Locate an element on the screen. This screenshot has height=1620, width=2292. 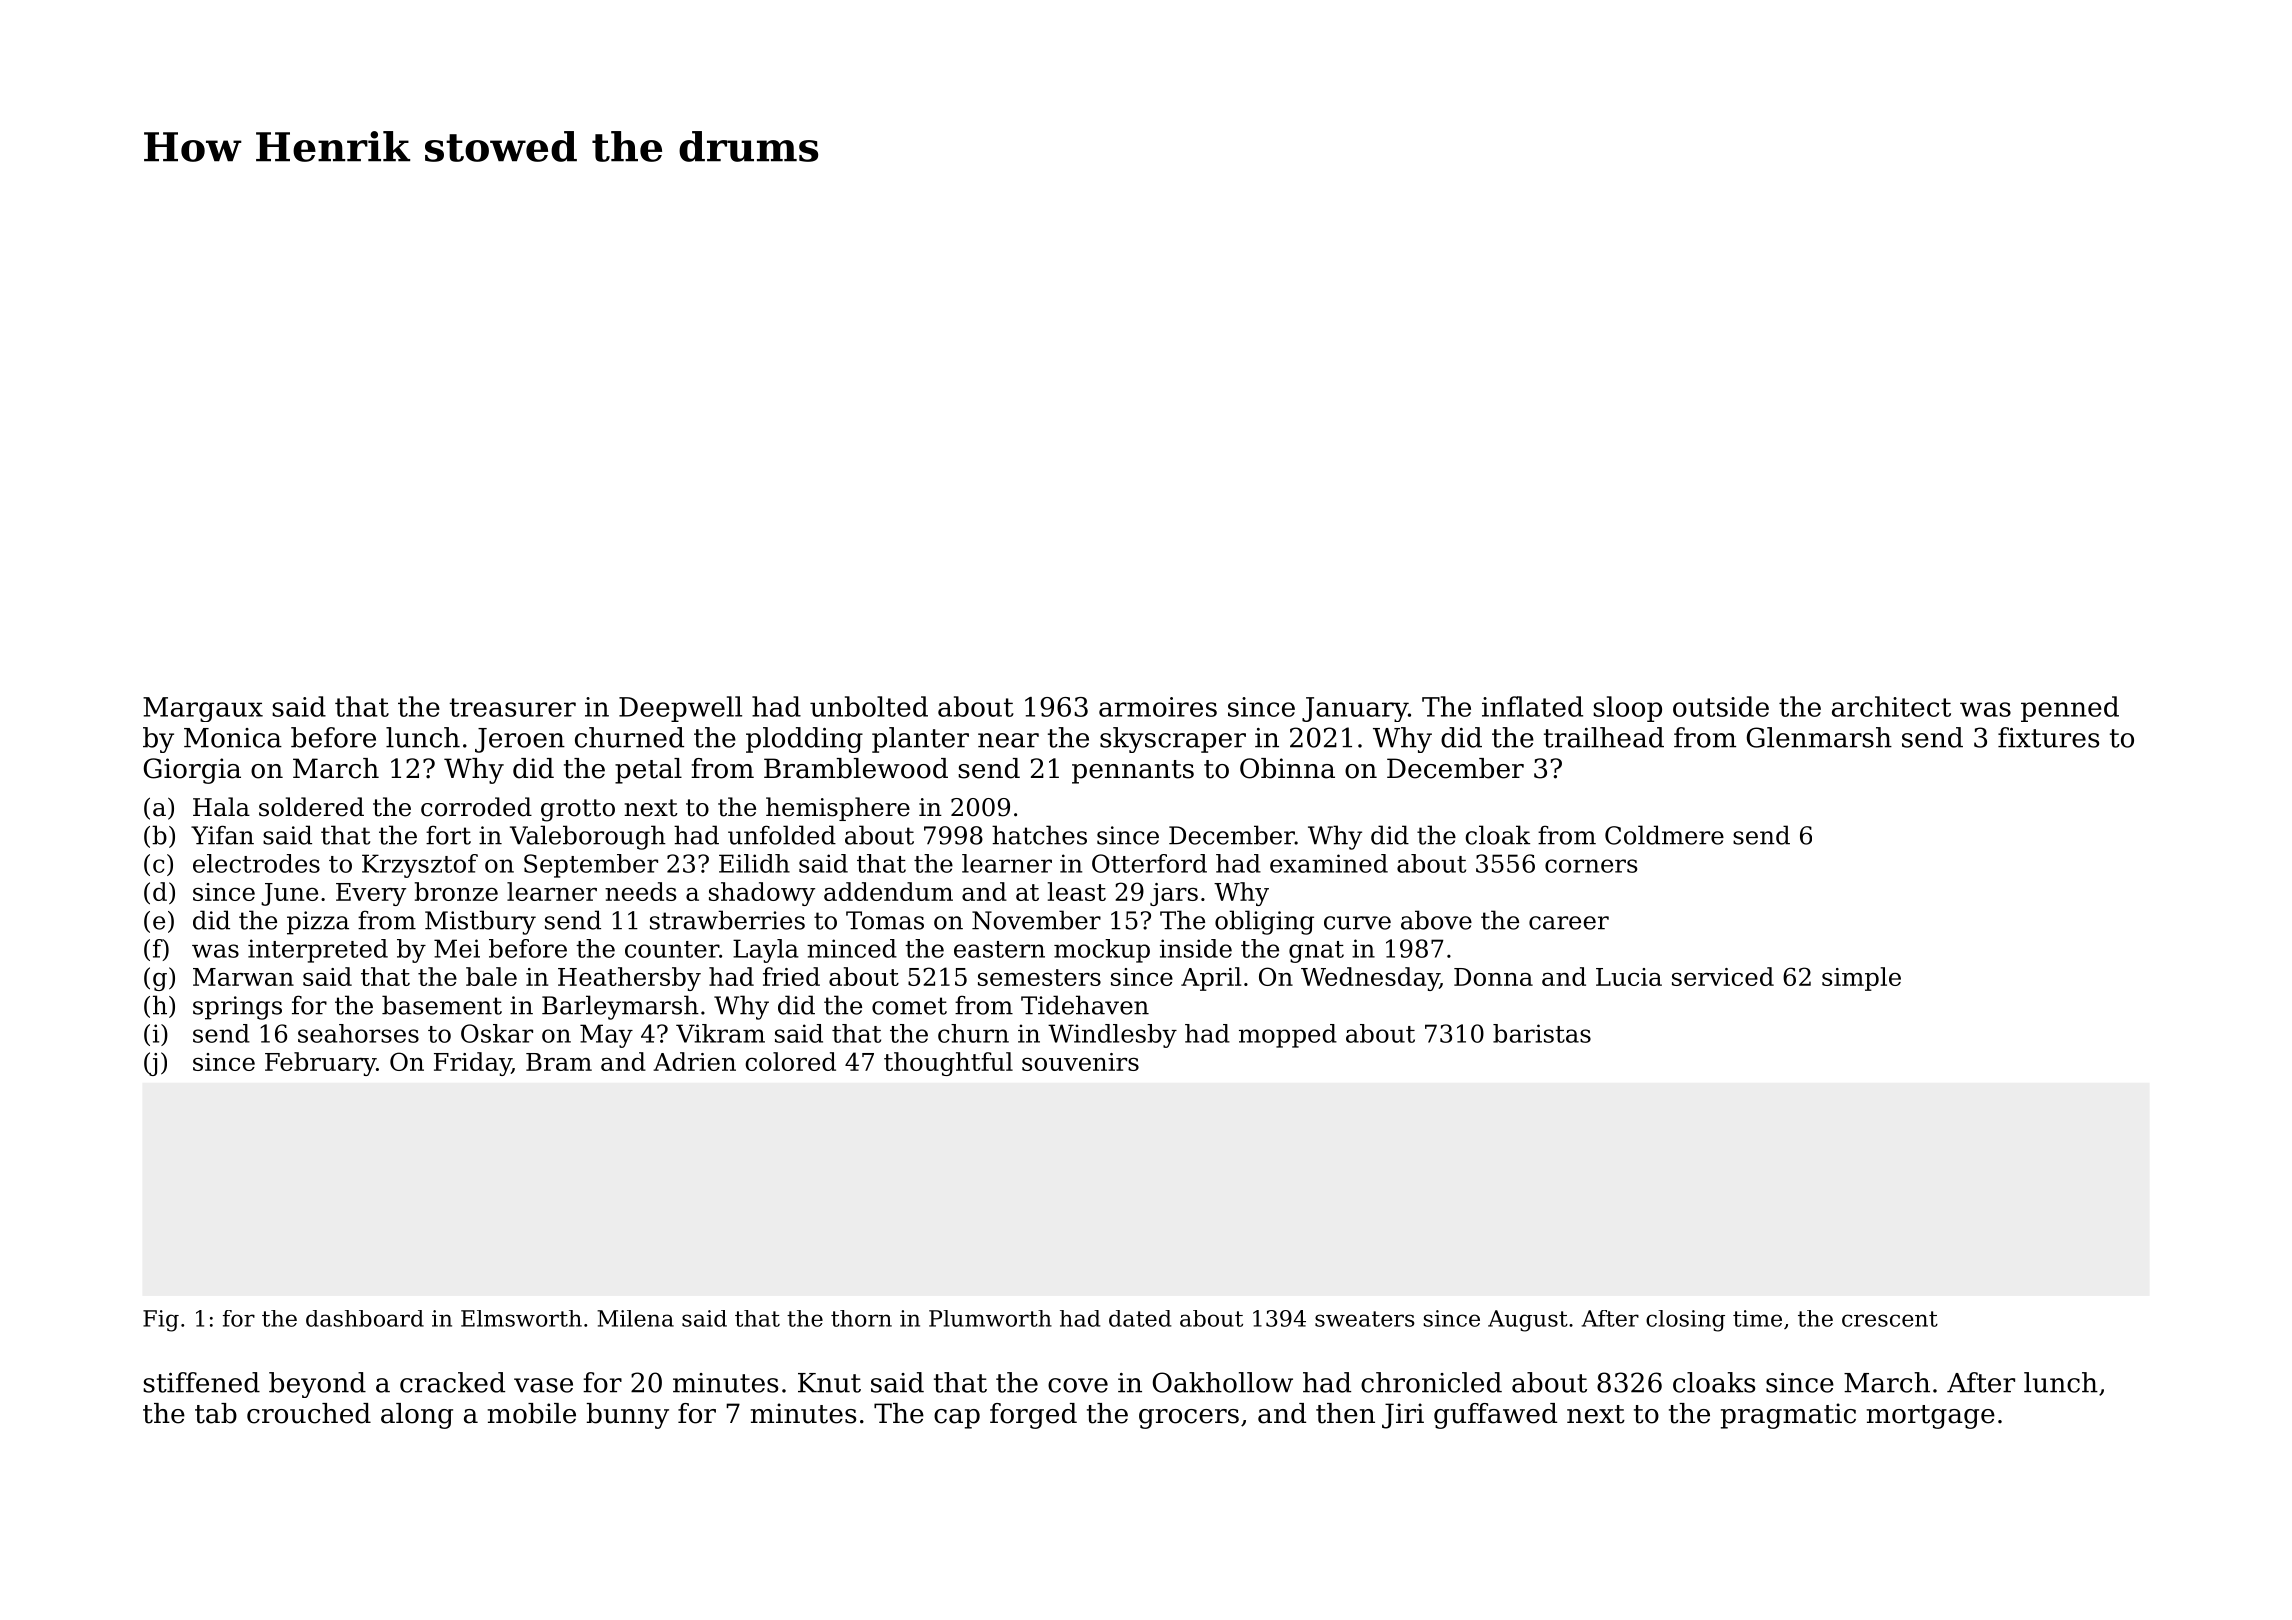
Eilidh is located at coordinates (754, 863).
